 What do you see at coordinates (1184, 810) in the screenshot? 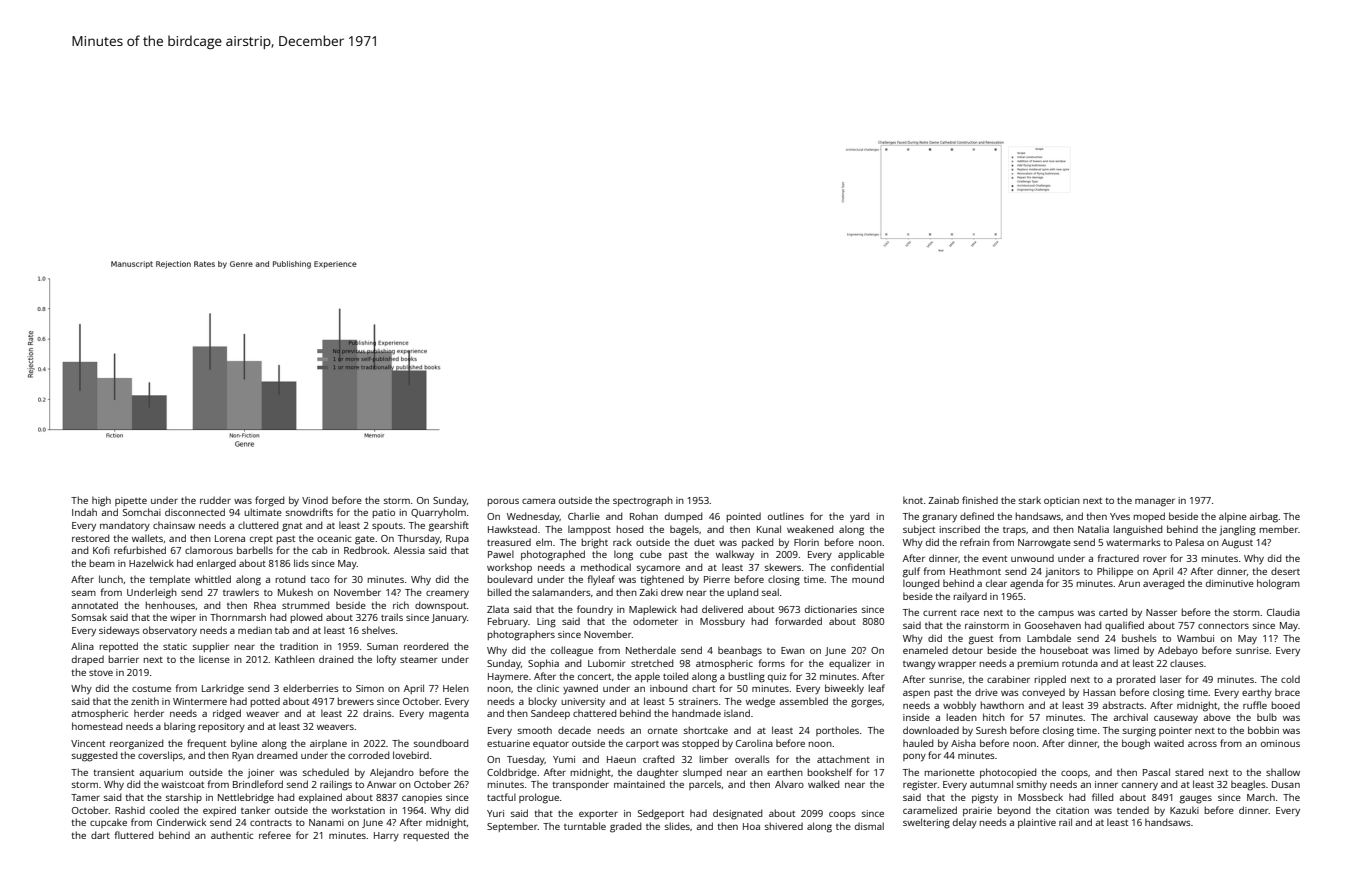
I see `Kazuki` at bounding box center [1184, 810].
